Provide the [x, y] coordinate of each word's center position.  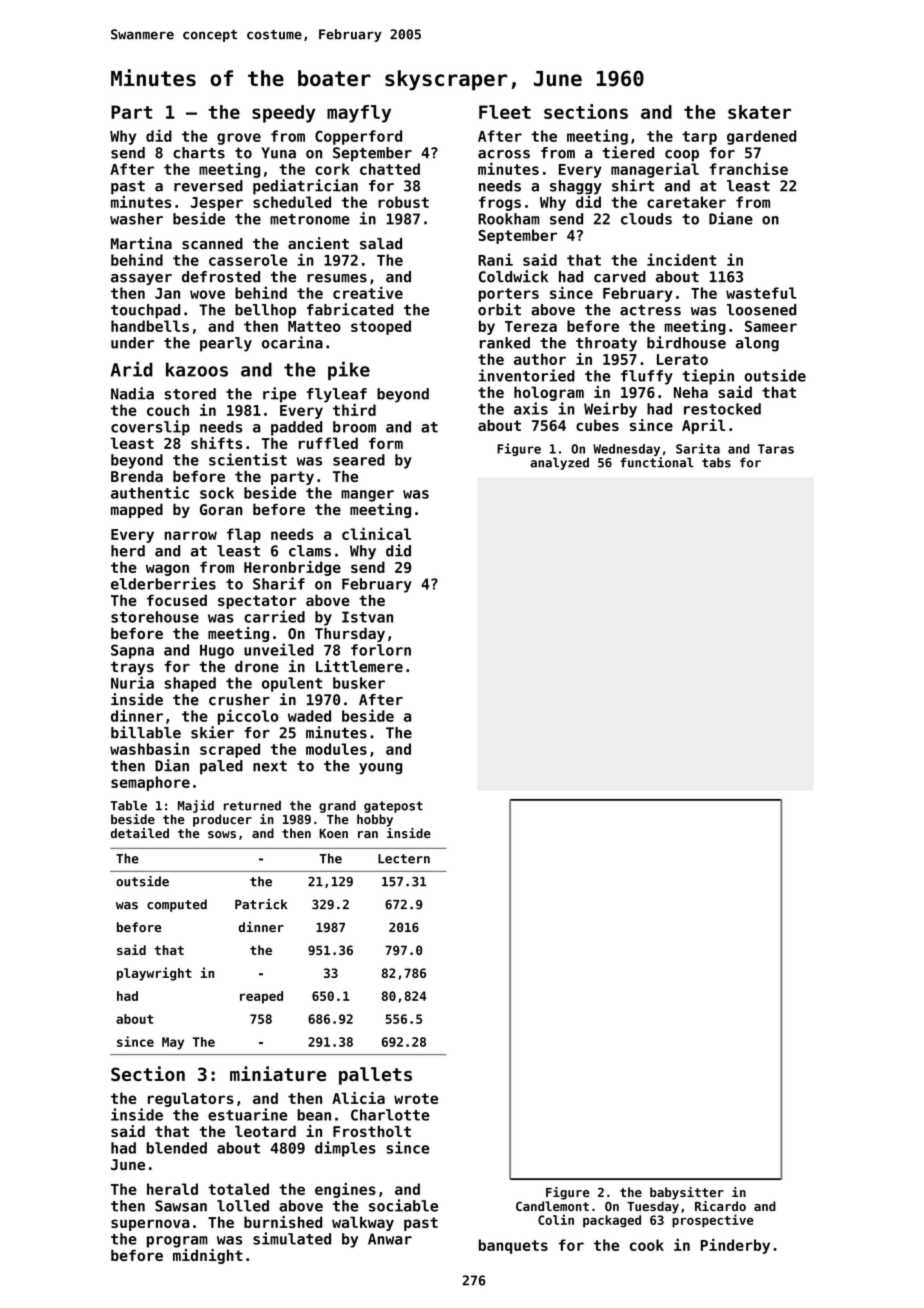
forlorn [381, 650]
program [177, 1242]
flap [244, 535]
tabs [716, 462]
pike [349, 370]
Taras [776, 449]
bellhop [265, 311]
